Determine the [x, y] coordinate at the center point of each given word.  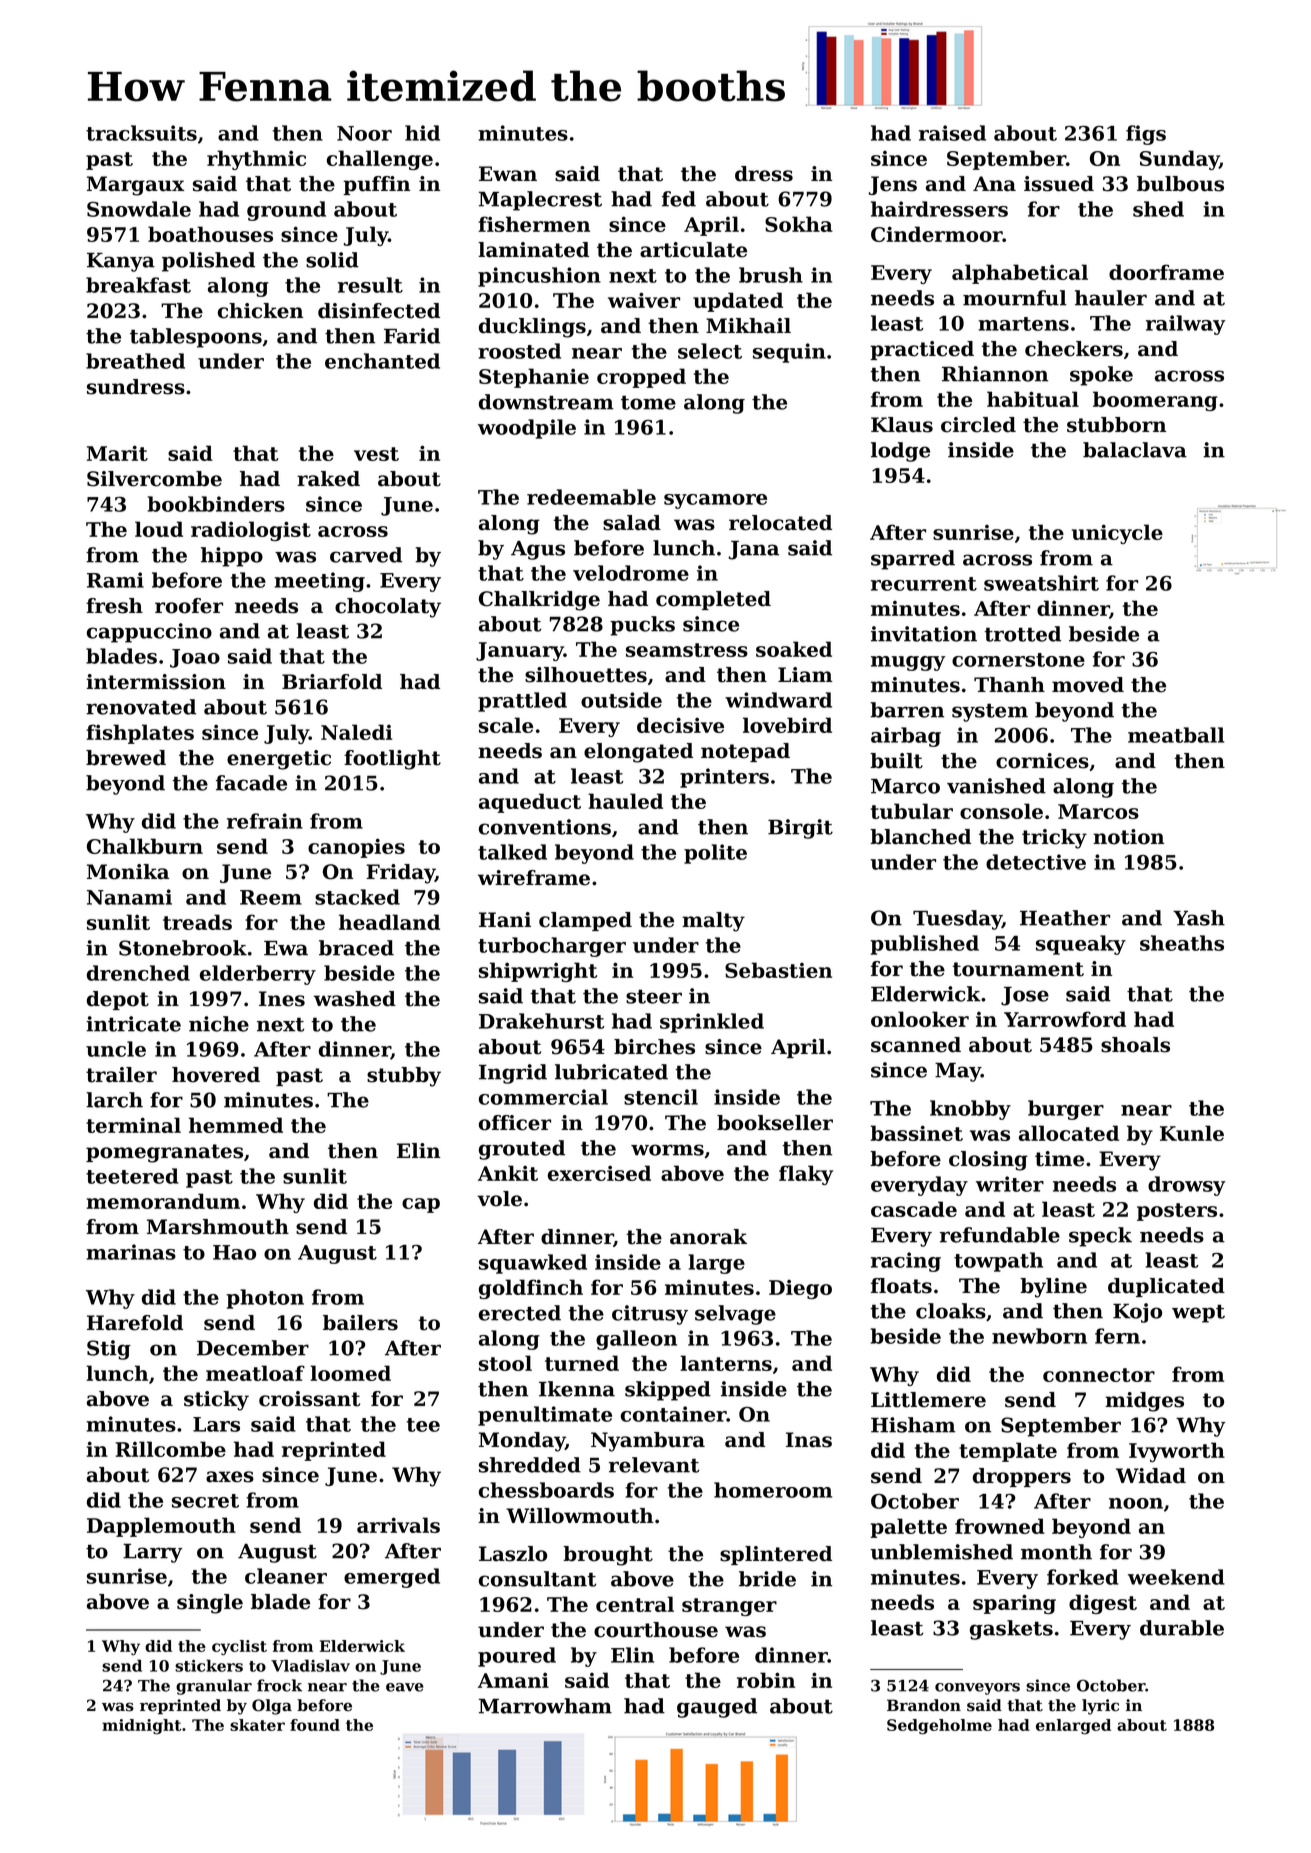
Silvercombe [154, 479]
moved [1088, 685]
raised [952, 133]
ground [286, 211]
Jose [1025, 996]
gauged [717, 1708]
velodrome [631, 573]
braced [356, 948]
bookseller [775, 1123]
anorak [708, 1237]
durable [1182, 1628]
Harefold [135, 1323]
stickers [209, 1665]
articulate [693, 250]
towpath [998, 1262]
